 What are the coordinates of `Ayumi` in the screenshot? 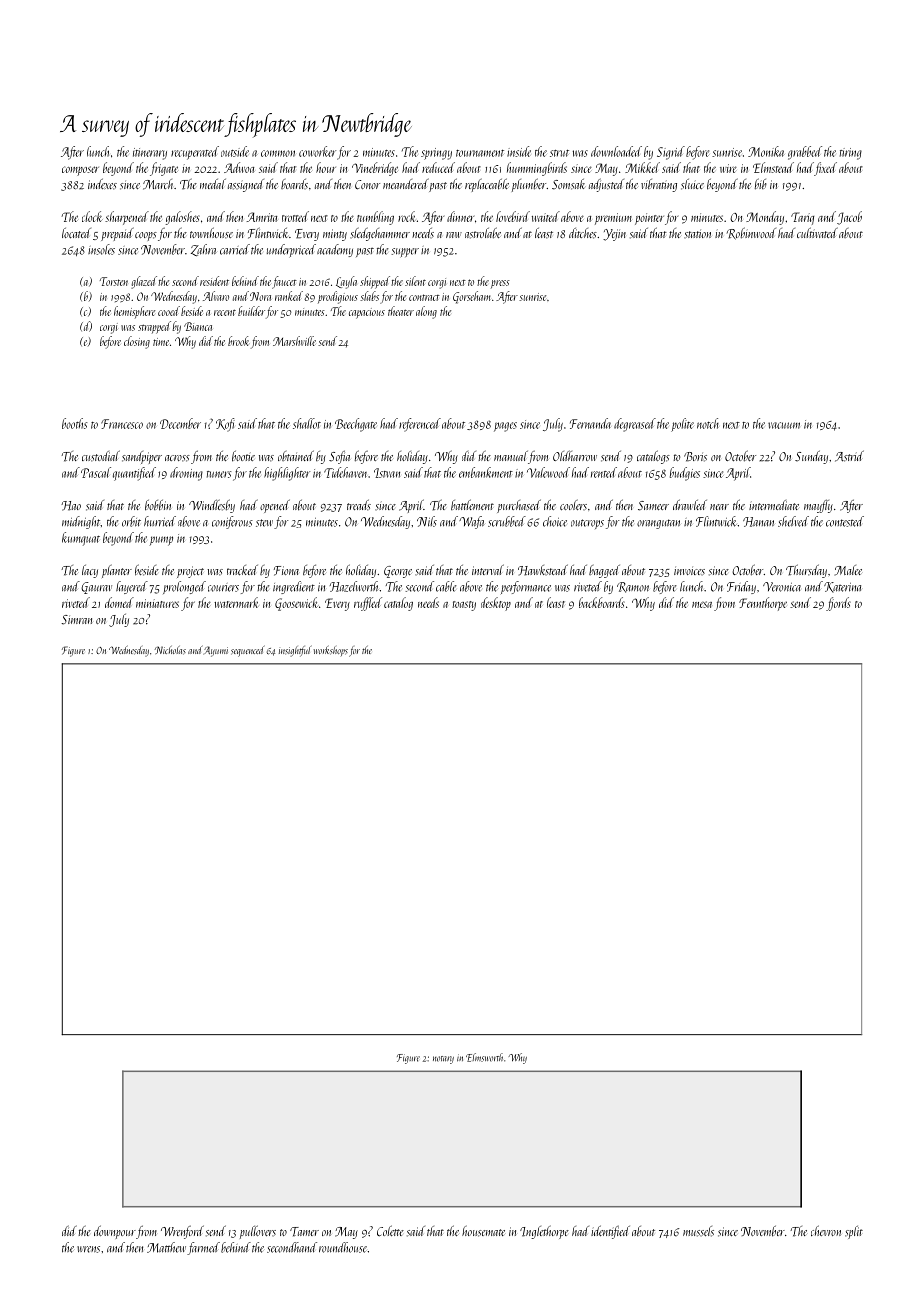 It's located at (215, 651).
